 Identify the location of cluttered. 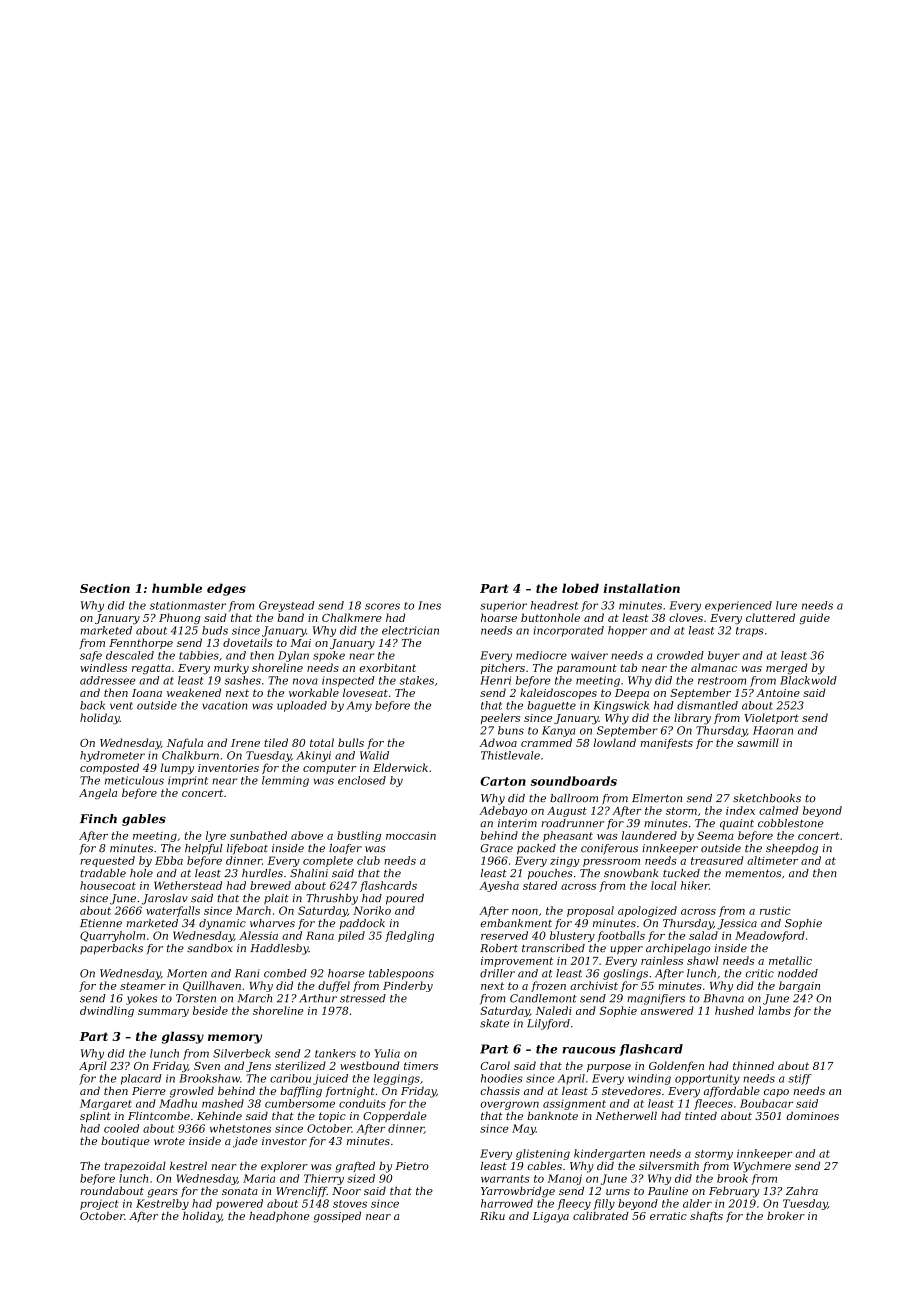
(770, 617).
